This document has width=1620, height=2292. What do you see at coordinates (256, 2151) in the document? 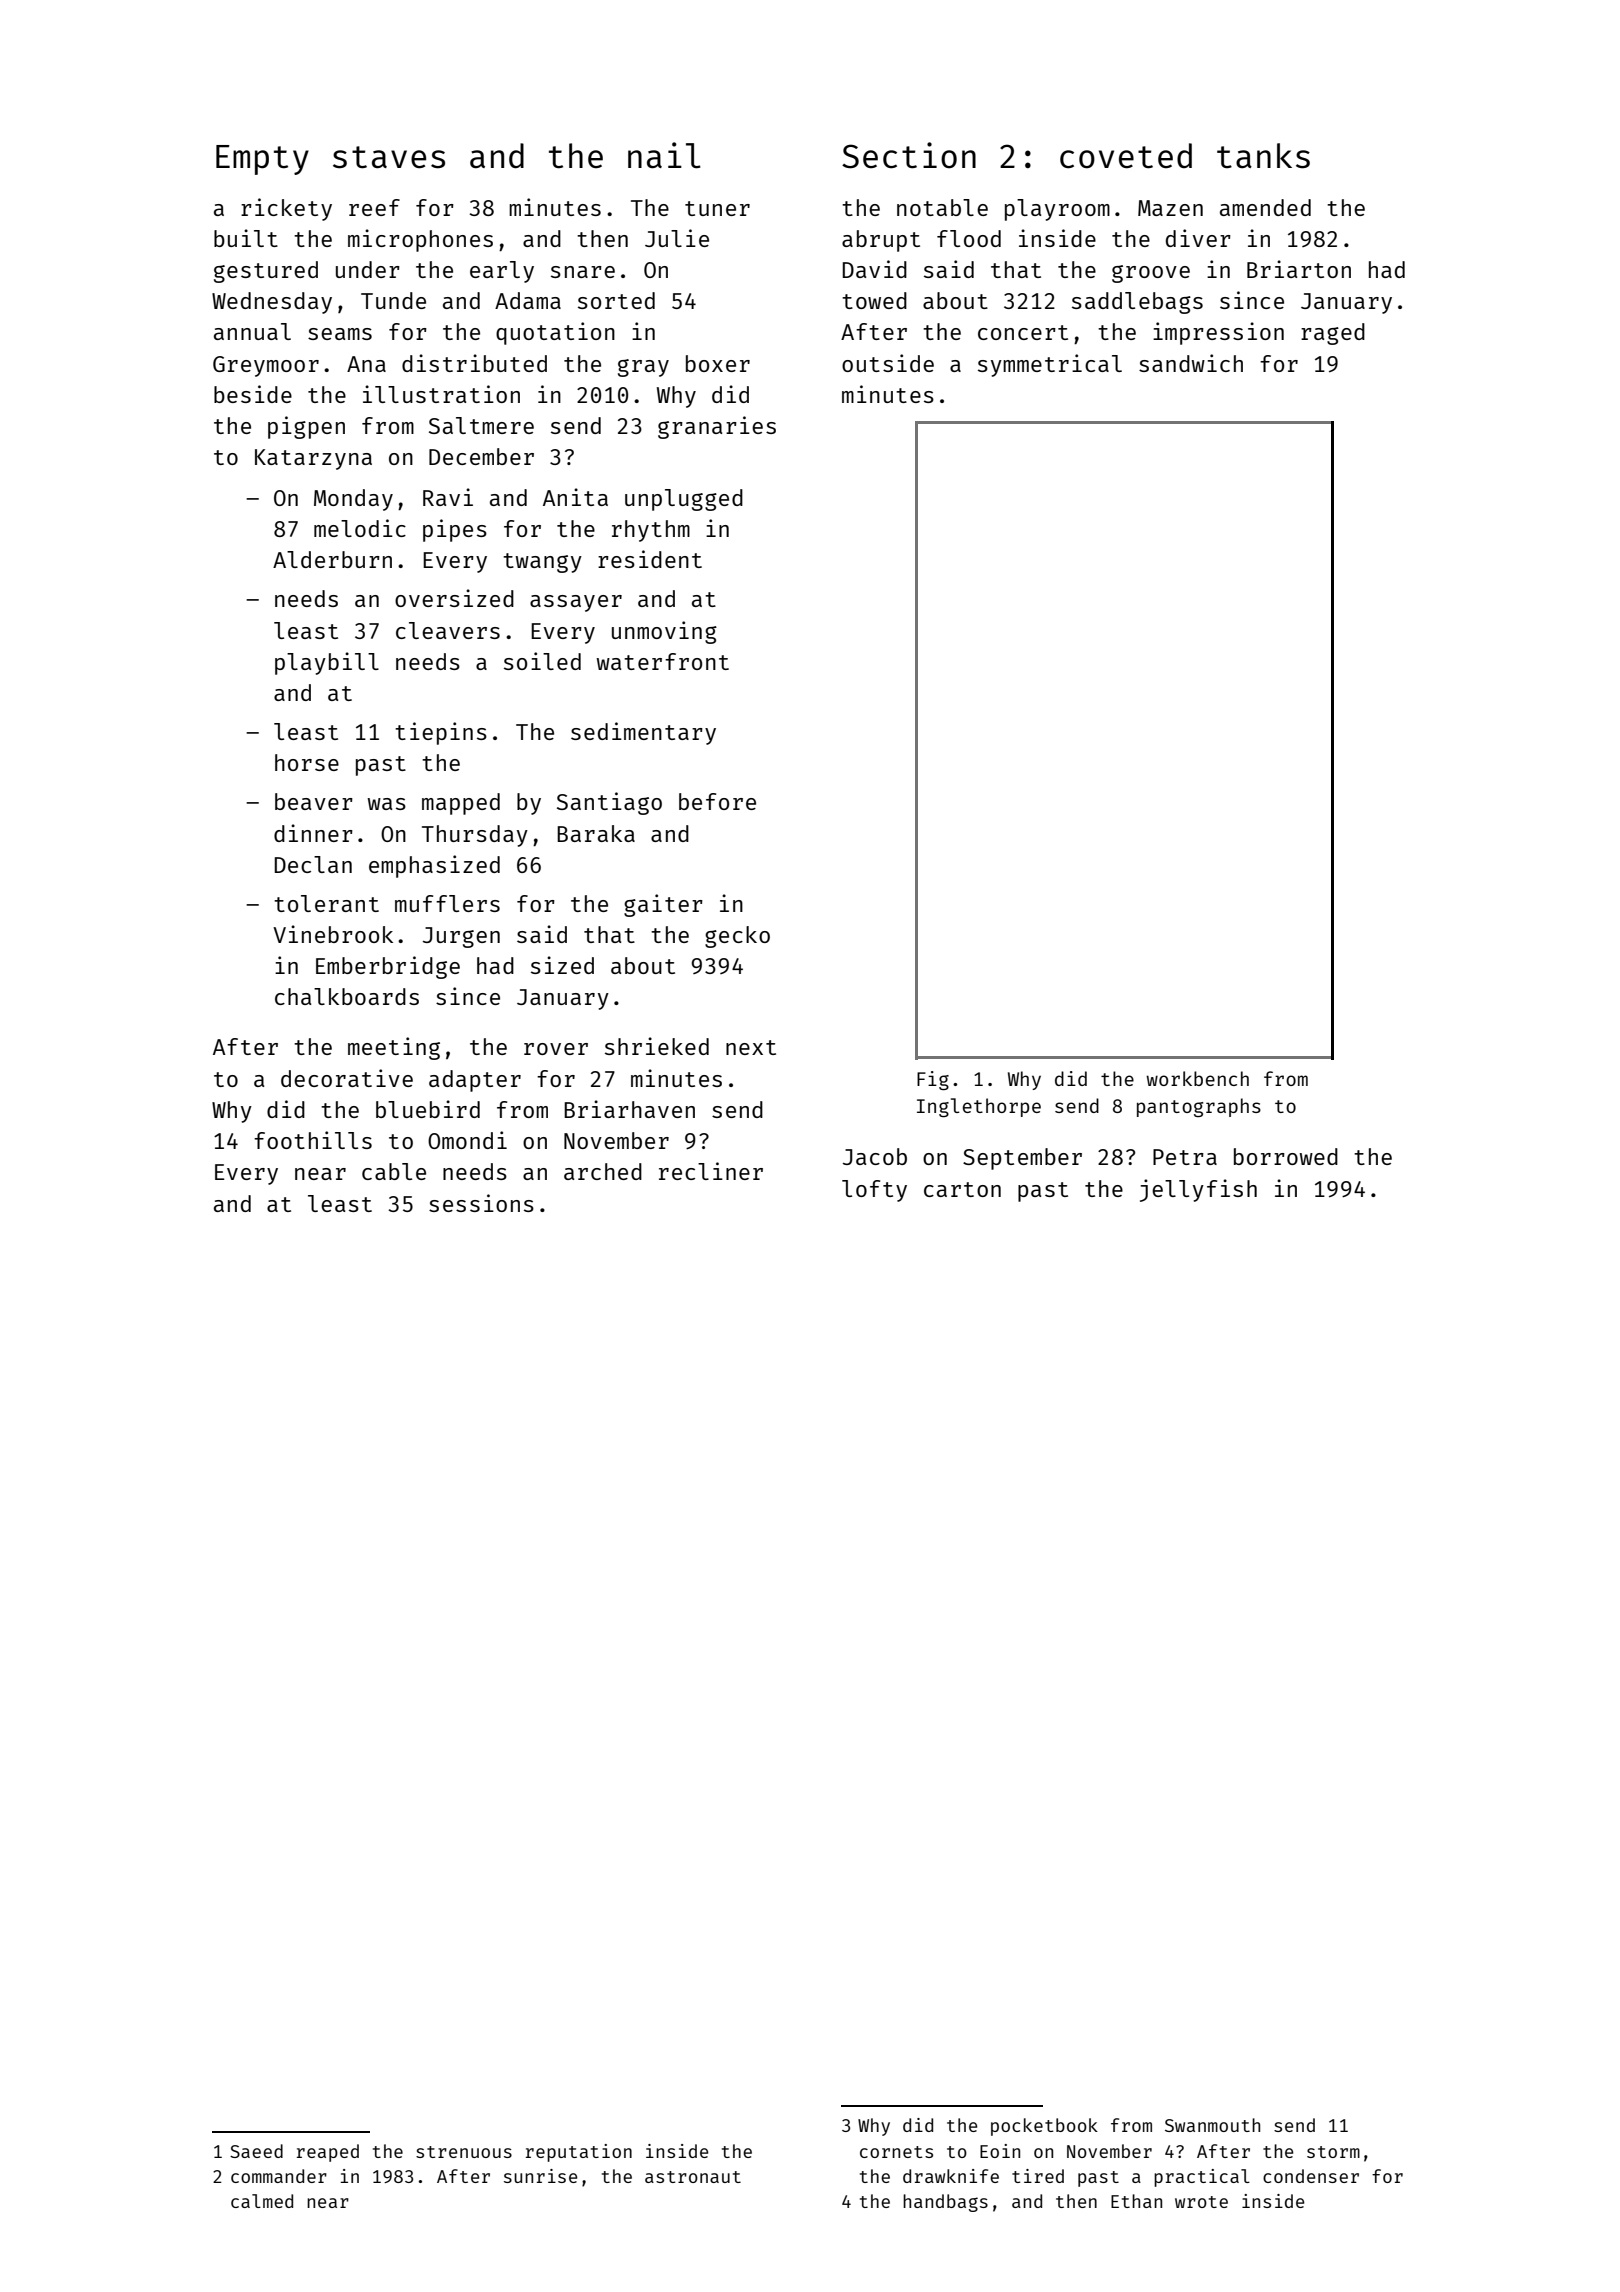
I see `Saeed` at bounding box center [256, 2151].
